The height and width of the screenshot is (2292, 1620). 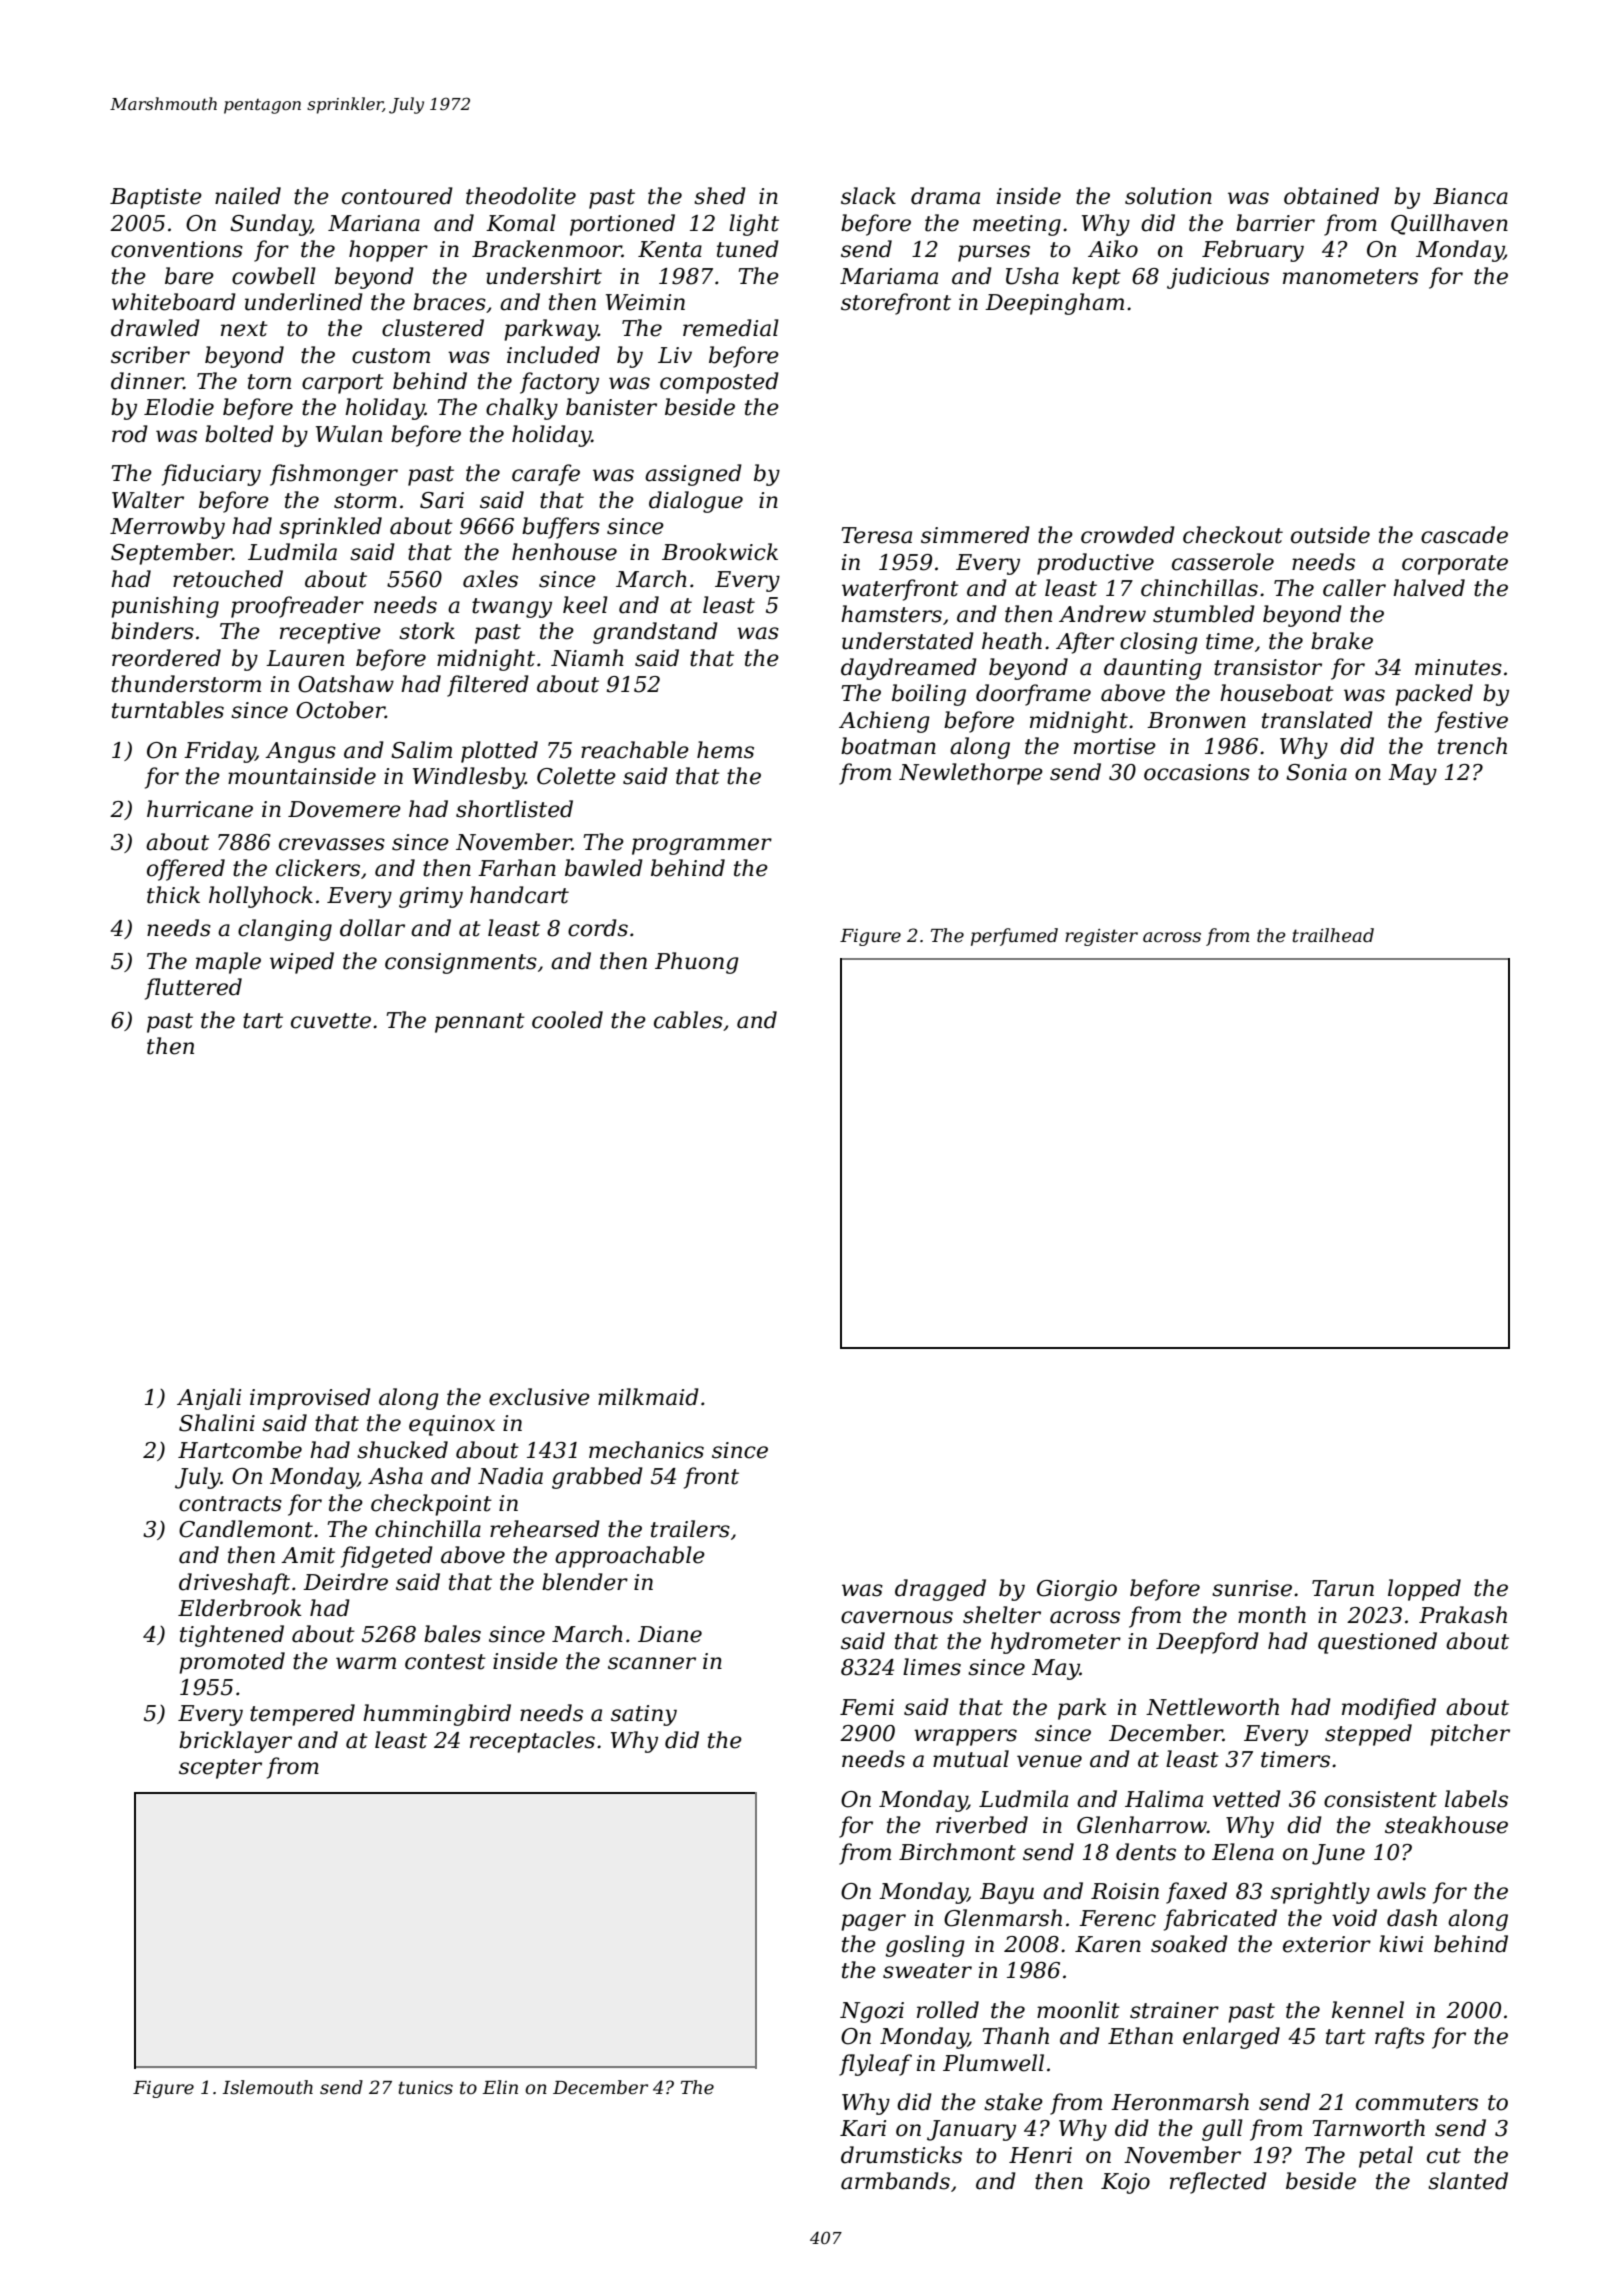 What do you see at coordinates (1464, 535) in the screenshot?
I see `cascade` at bounding box center [1464, 535].
